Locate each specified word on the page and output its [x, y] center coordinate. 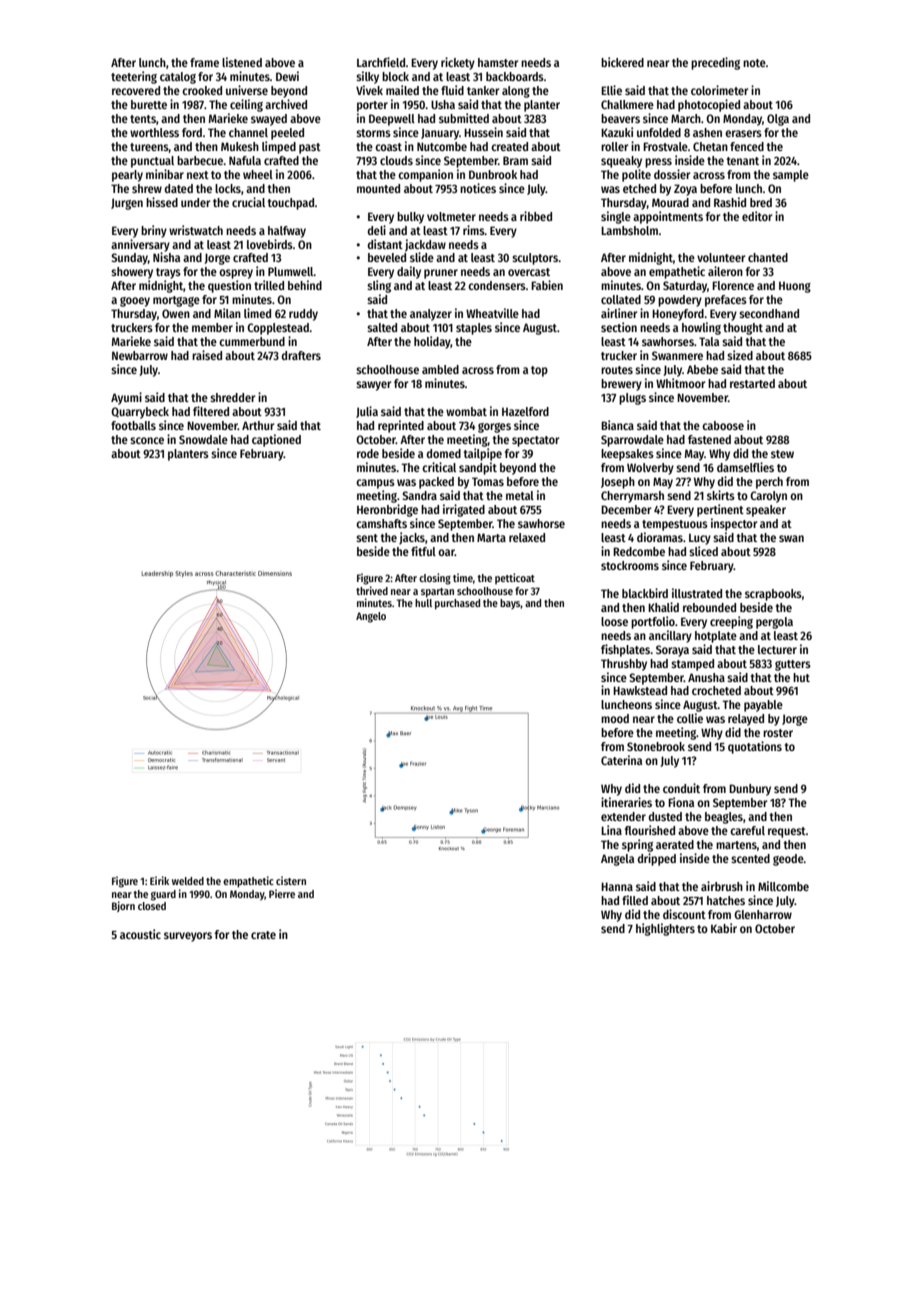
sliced [703, 551]
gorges [494, 428]
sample [791, 176]
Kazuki [617, 132]
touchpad [291, 204]
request [787, 832]
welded [188, 881]
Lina [611, 830]
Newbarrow [140, 355]
